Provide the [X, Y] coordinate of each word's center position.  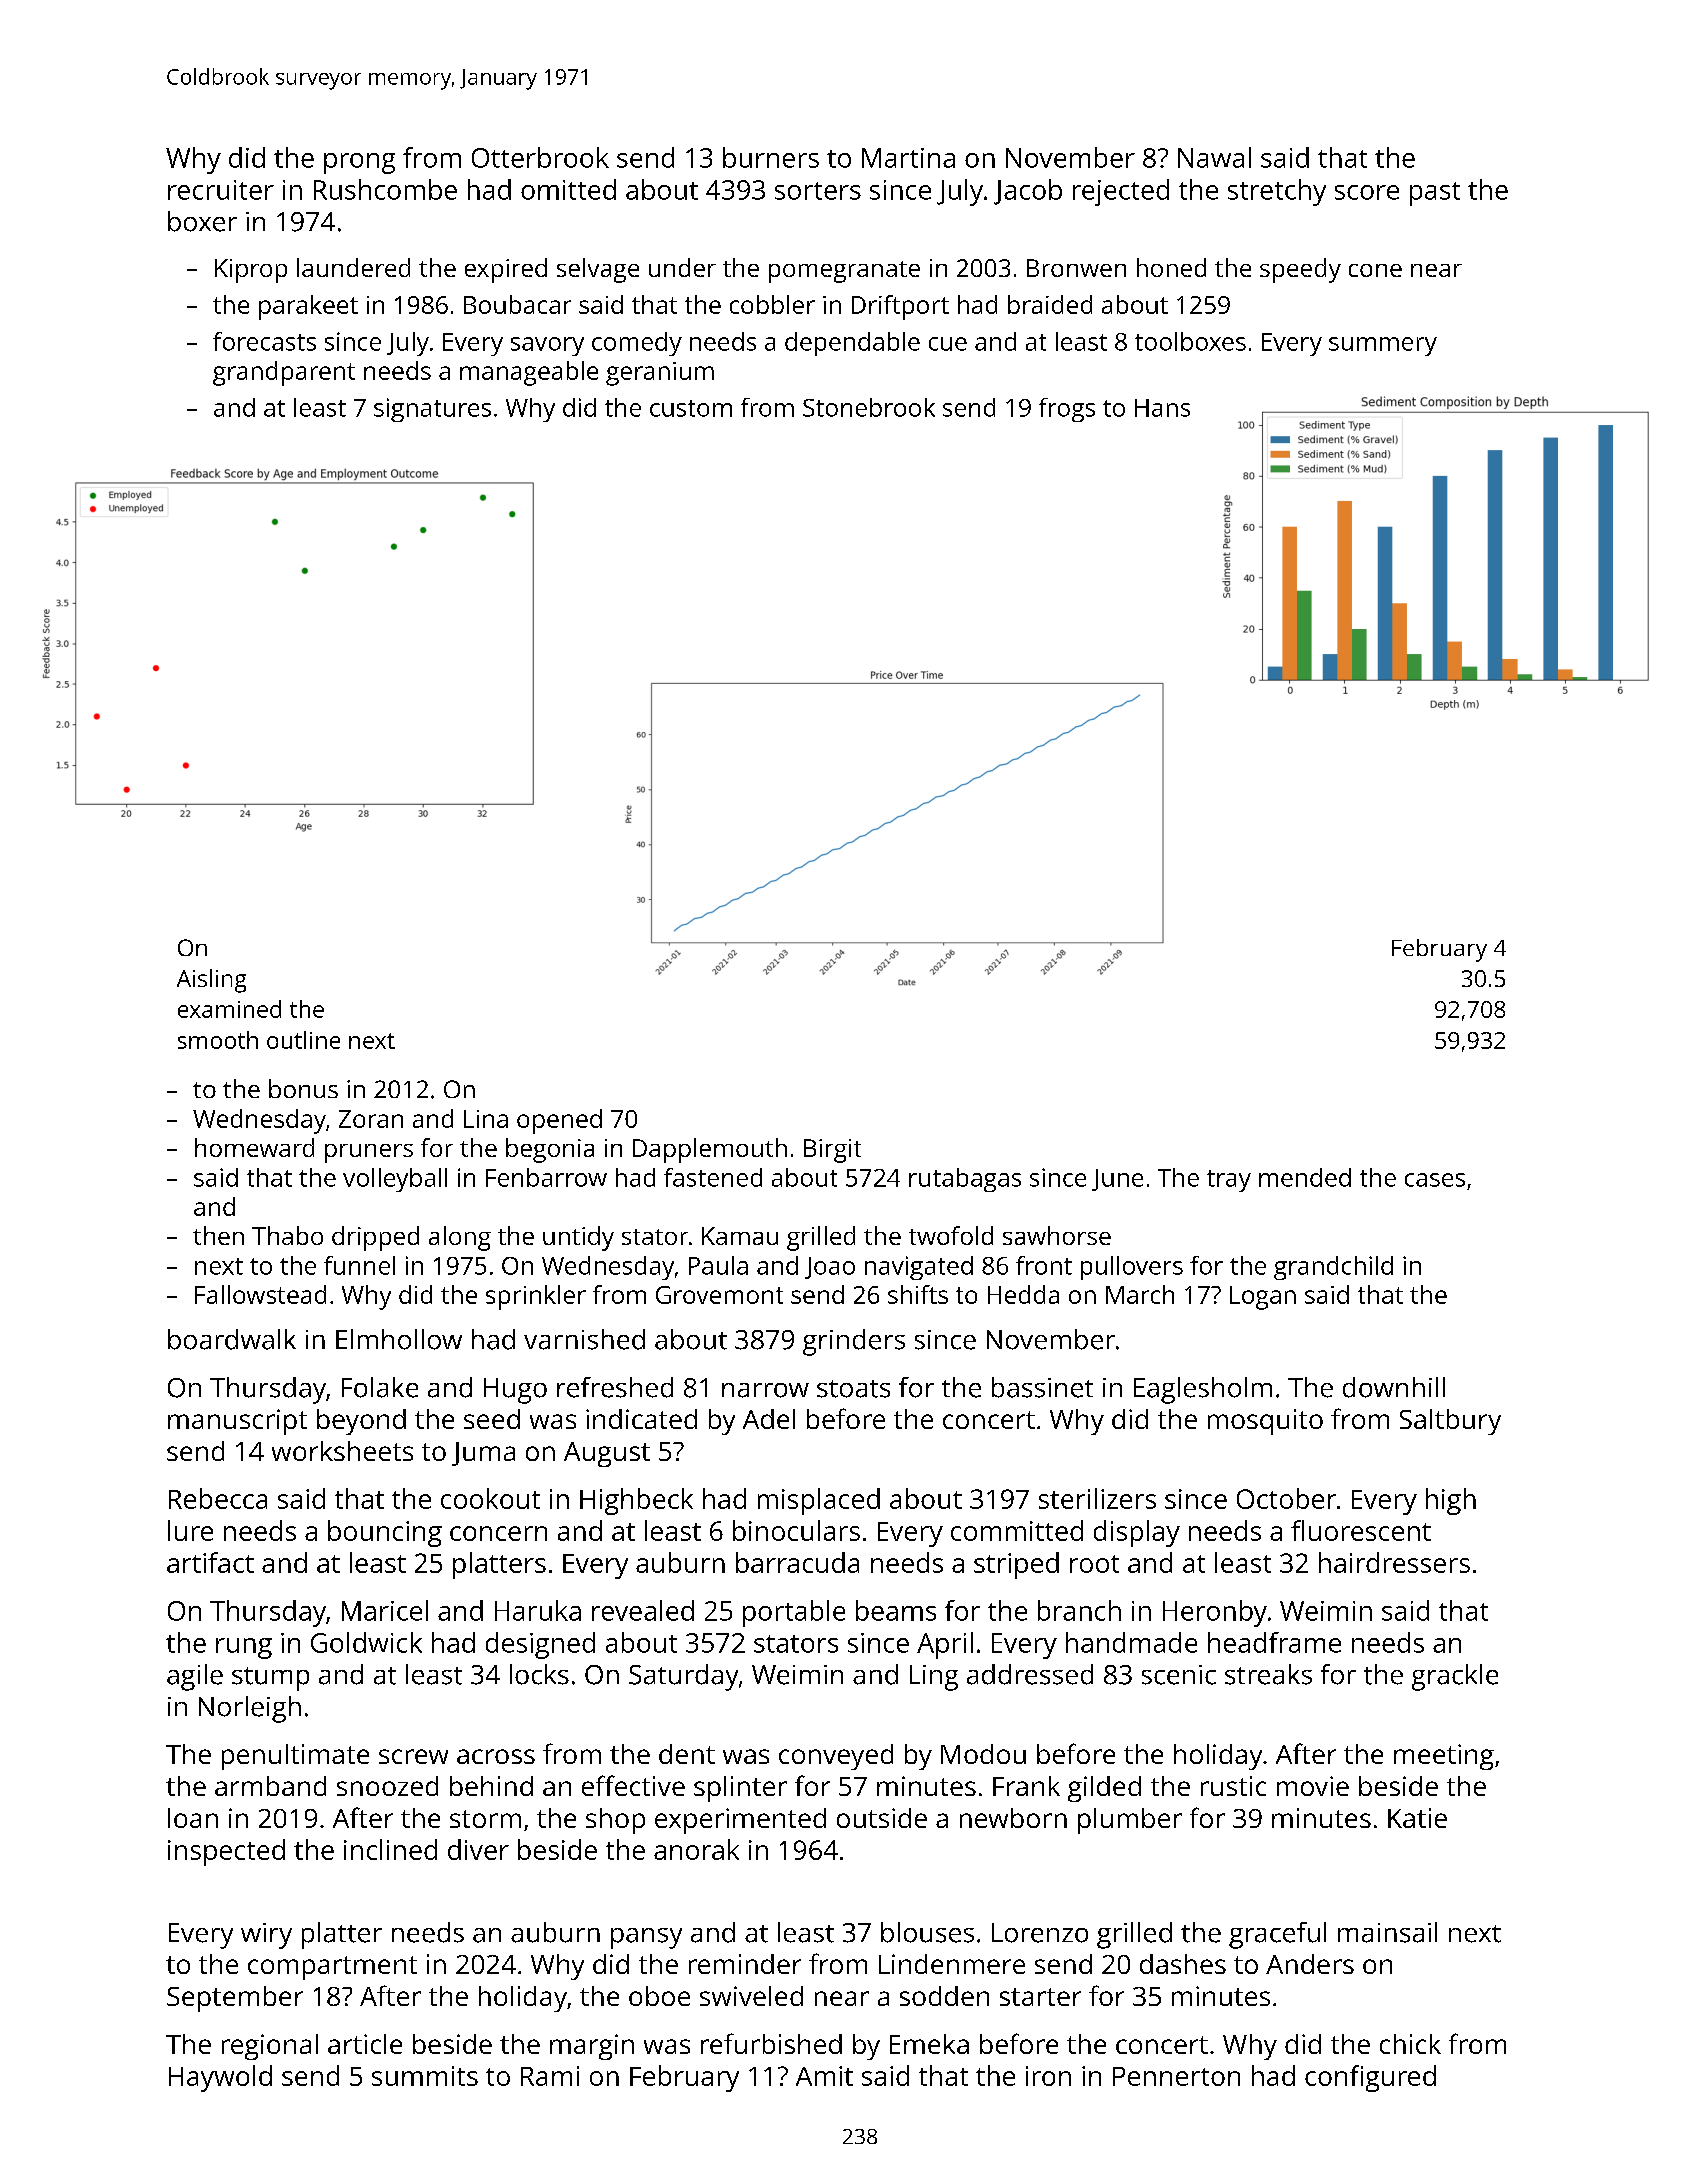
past [1435, 194]
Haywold [220, 2078]
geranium [660, 374]
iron [1048, 2076]
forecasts [264, 341]
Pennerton [1176, 2076]
